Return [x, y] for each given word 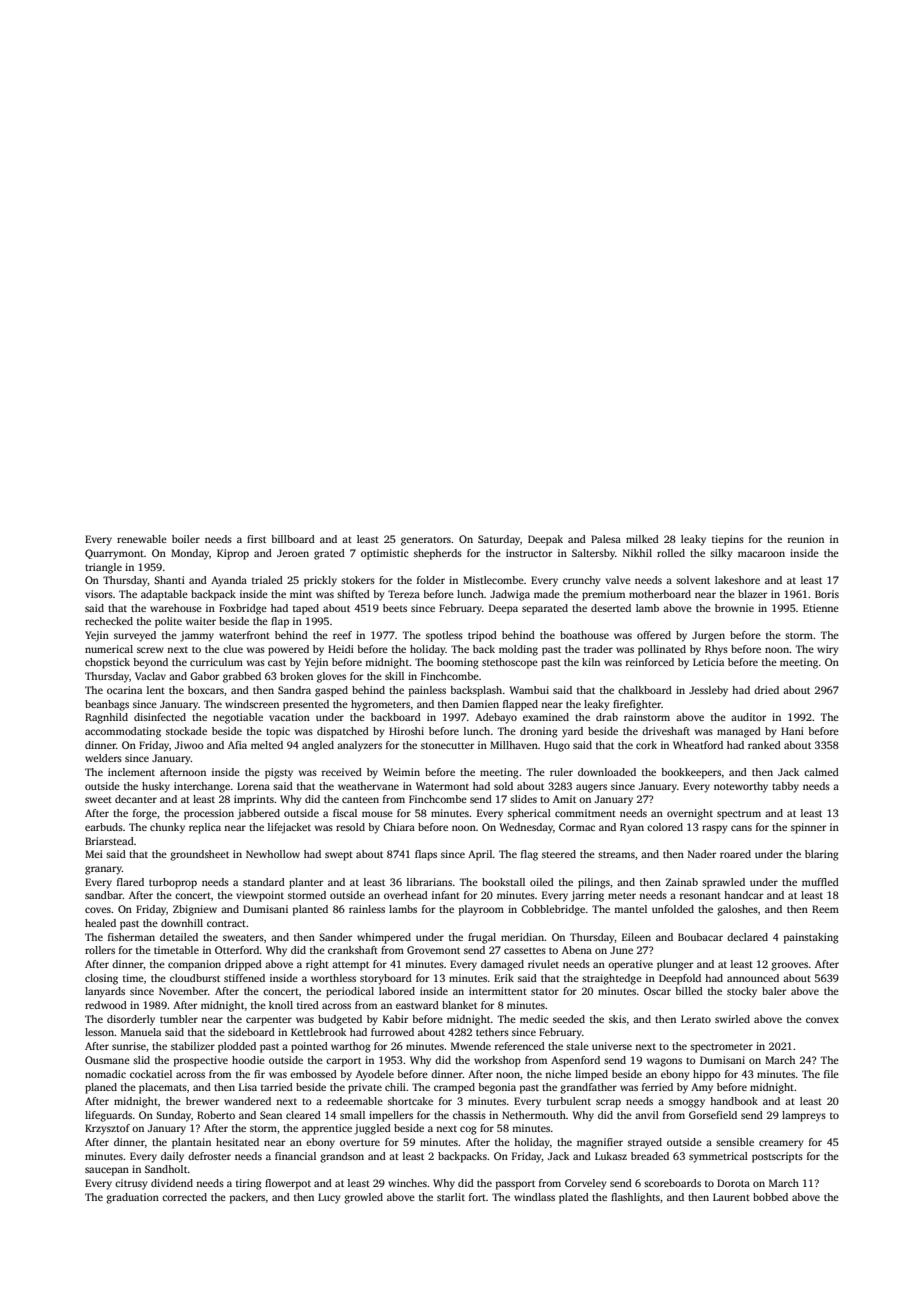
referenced [520, 1046]
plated [574, 1198]
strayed [645, 1143]
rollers [100, 950]
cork [646, 745]
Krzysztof [107, 1129]
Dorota [733, 1183]
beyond [150, 663]
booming [458, 663]
